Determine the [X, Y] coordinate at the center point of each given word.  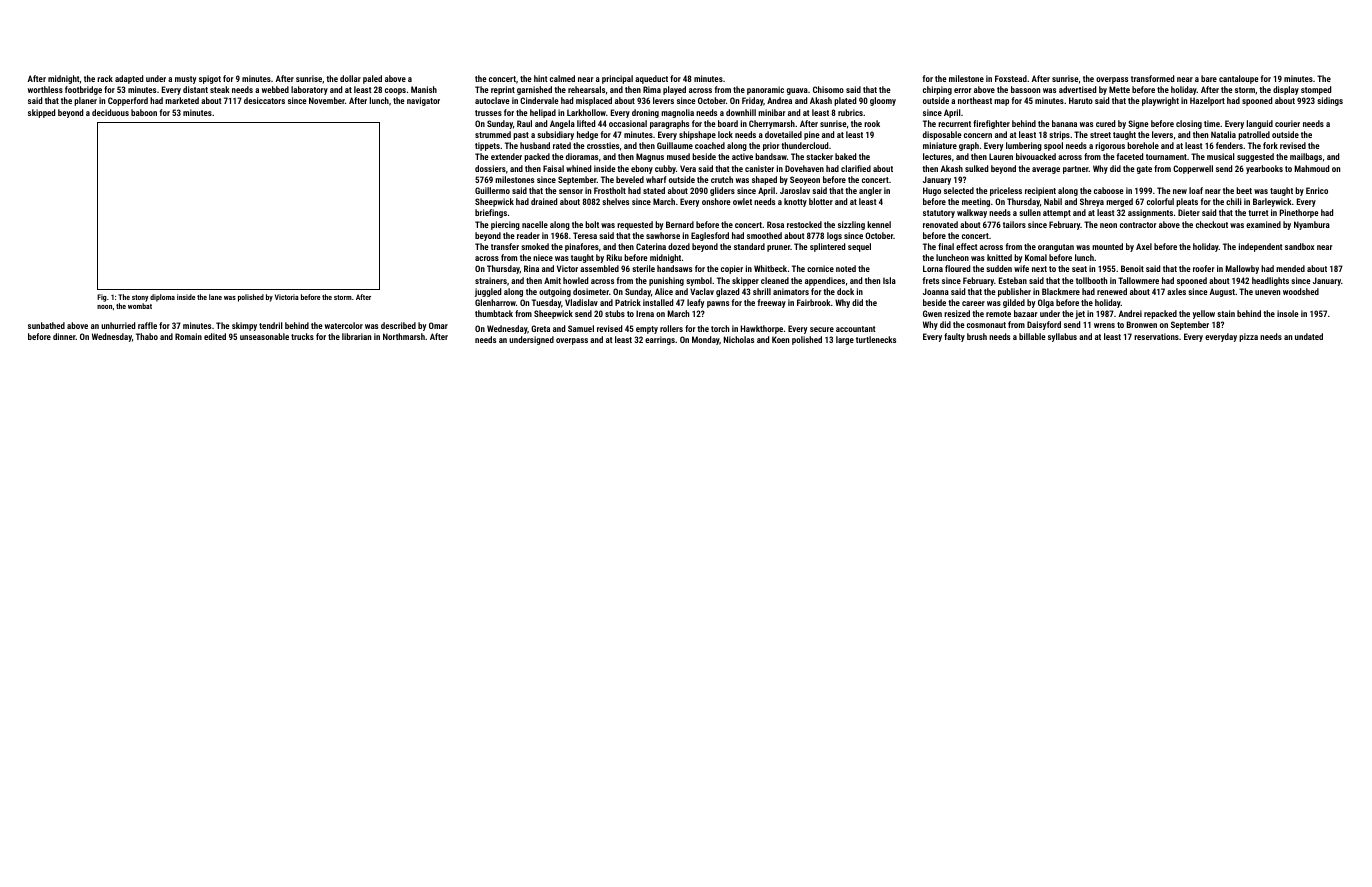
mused [678, 156]
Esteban [1013, 280]
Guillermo [492, 190]
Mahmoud [1312, 168]
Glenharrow [495, 302]
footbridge [83, 90]
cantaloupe [1239, 79]
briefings [491, 213]
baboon [144, 112]
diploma [162, 298]
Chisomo [828, 89]
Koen [780, 339]
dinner [64, 336]
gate [1144, 170]
